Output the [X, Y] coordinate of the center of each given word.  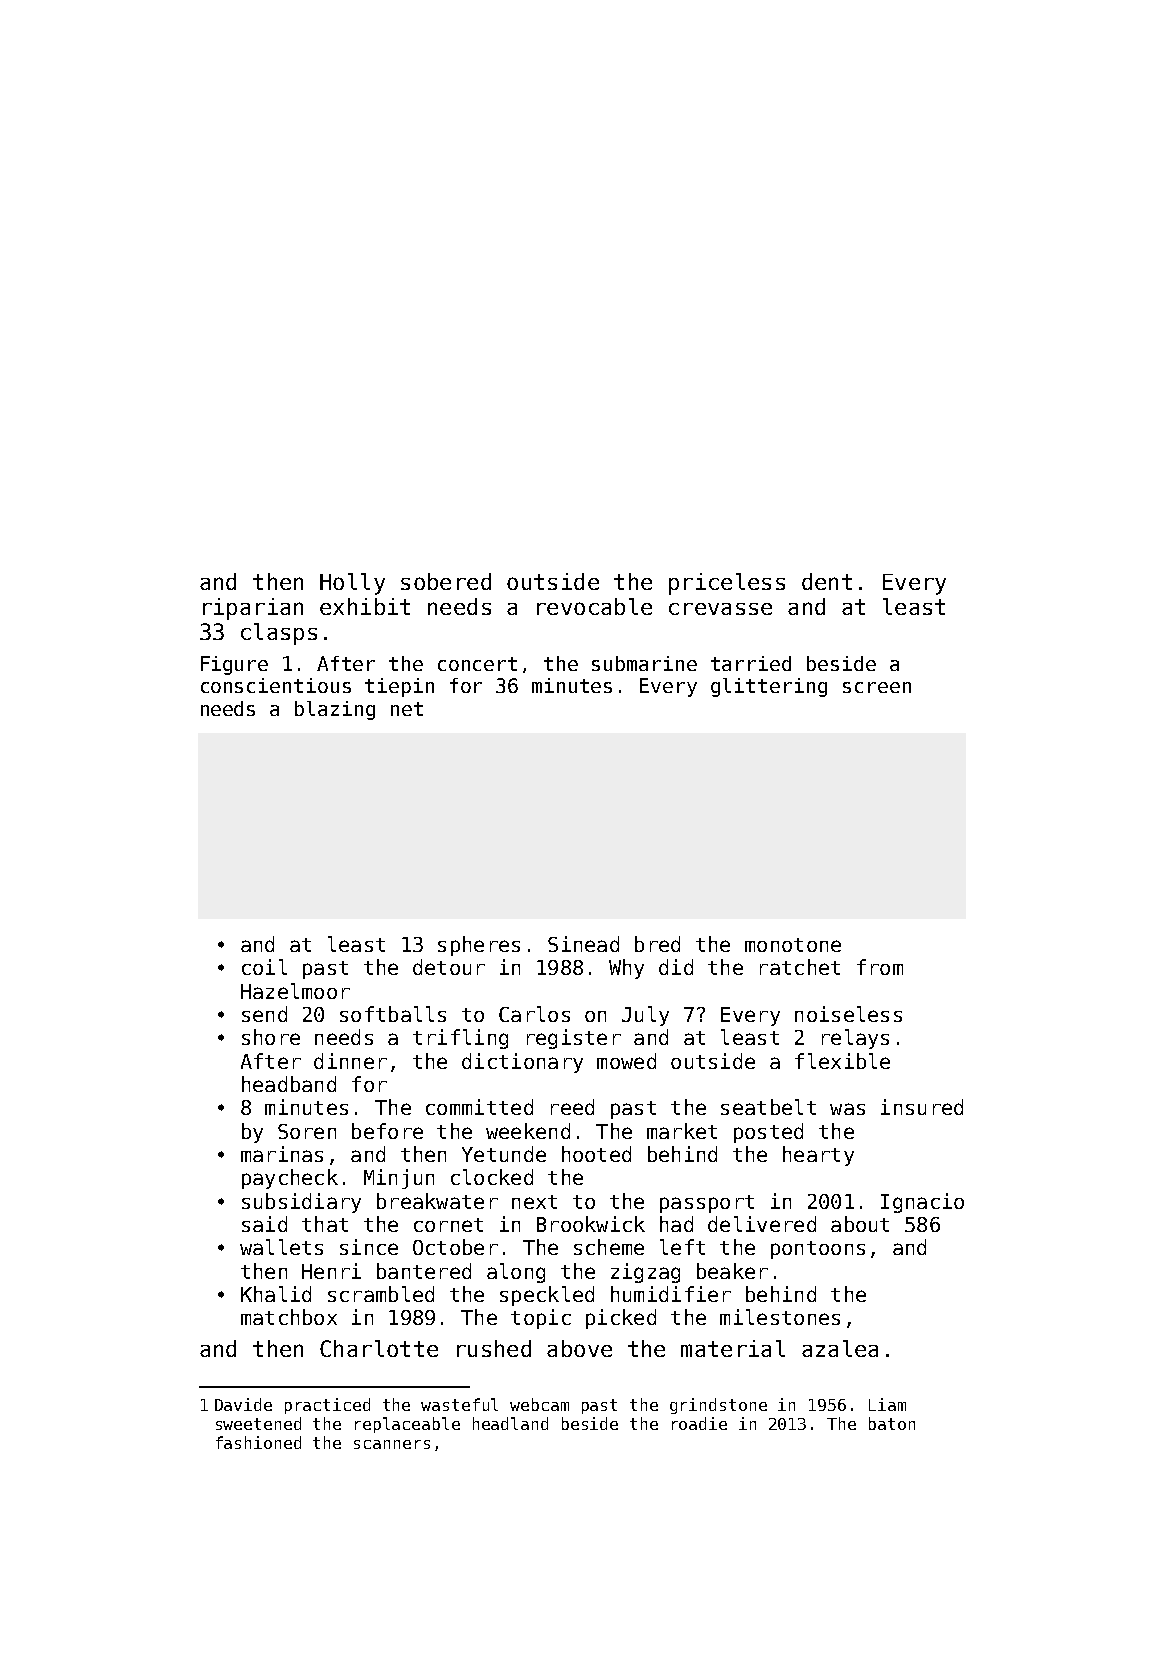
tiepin [399, 687]
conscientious [276, 685]
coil [264, 967]
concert [477, 664]
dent [827, 581]
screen [877, 687]
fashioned [258, 1442]
